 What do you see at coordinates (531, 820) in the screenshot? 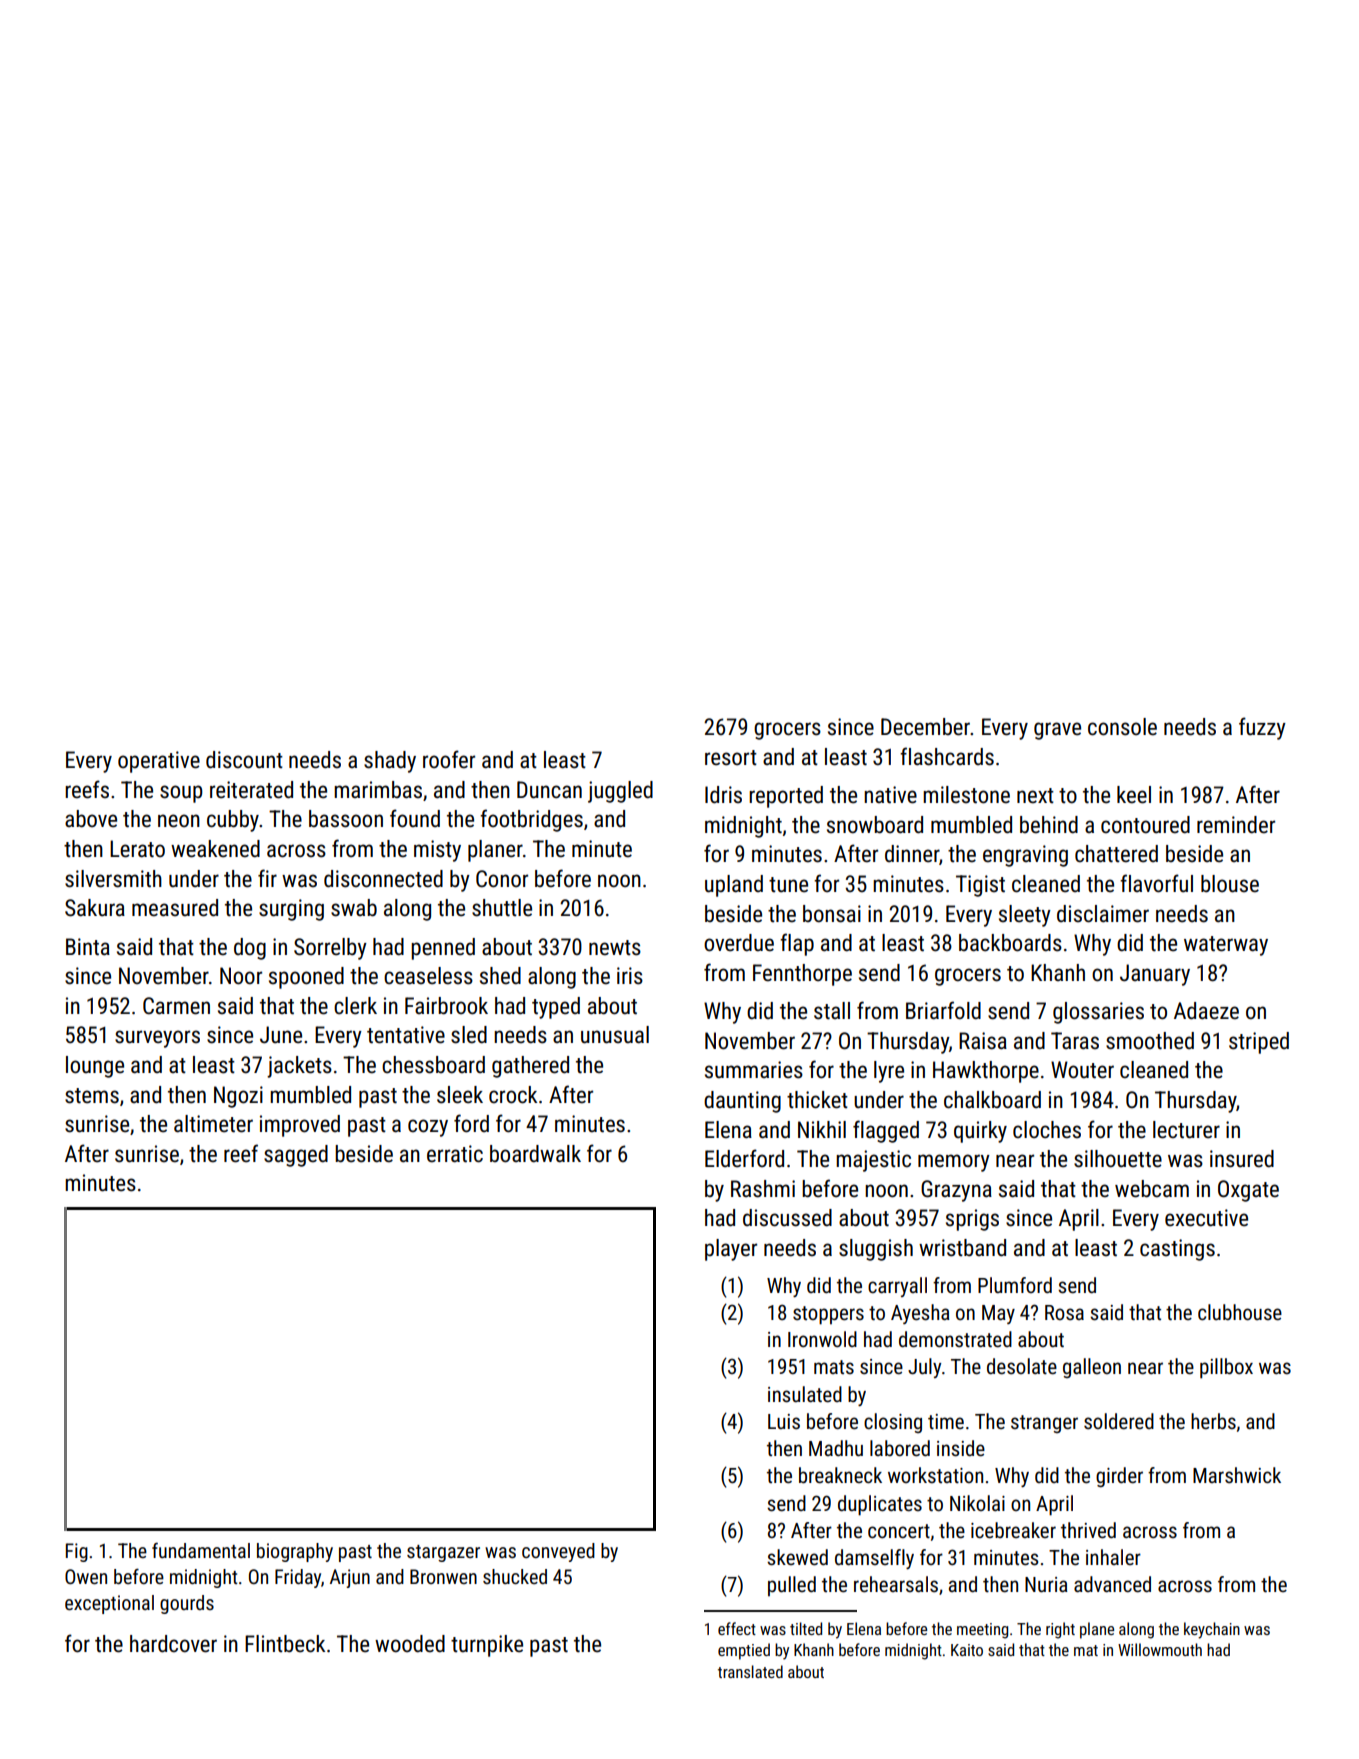
I see `footbridges` at bounding box center [531, 820].
